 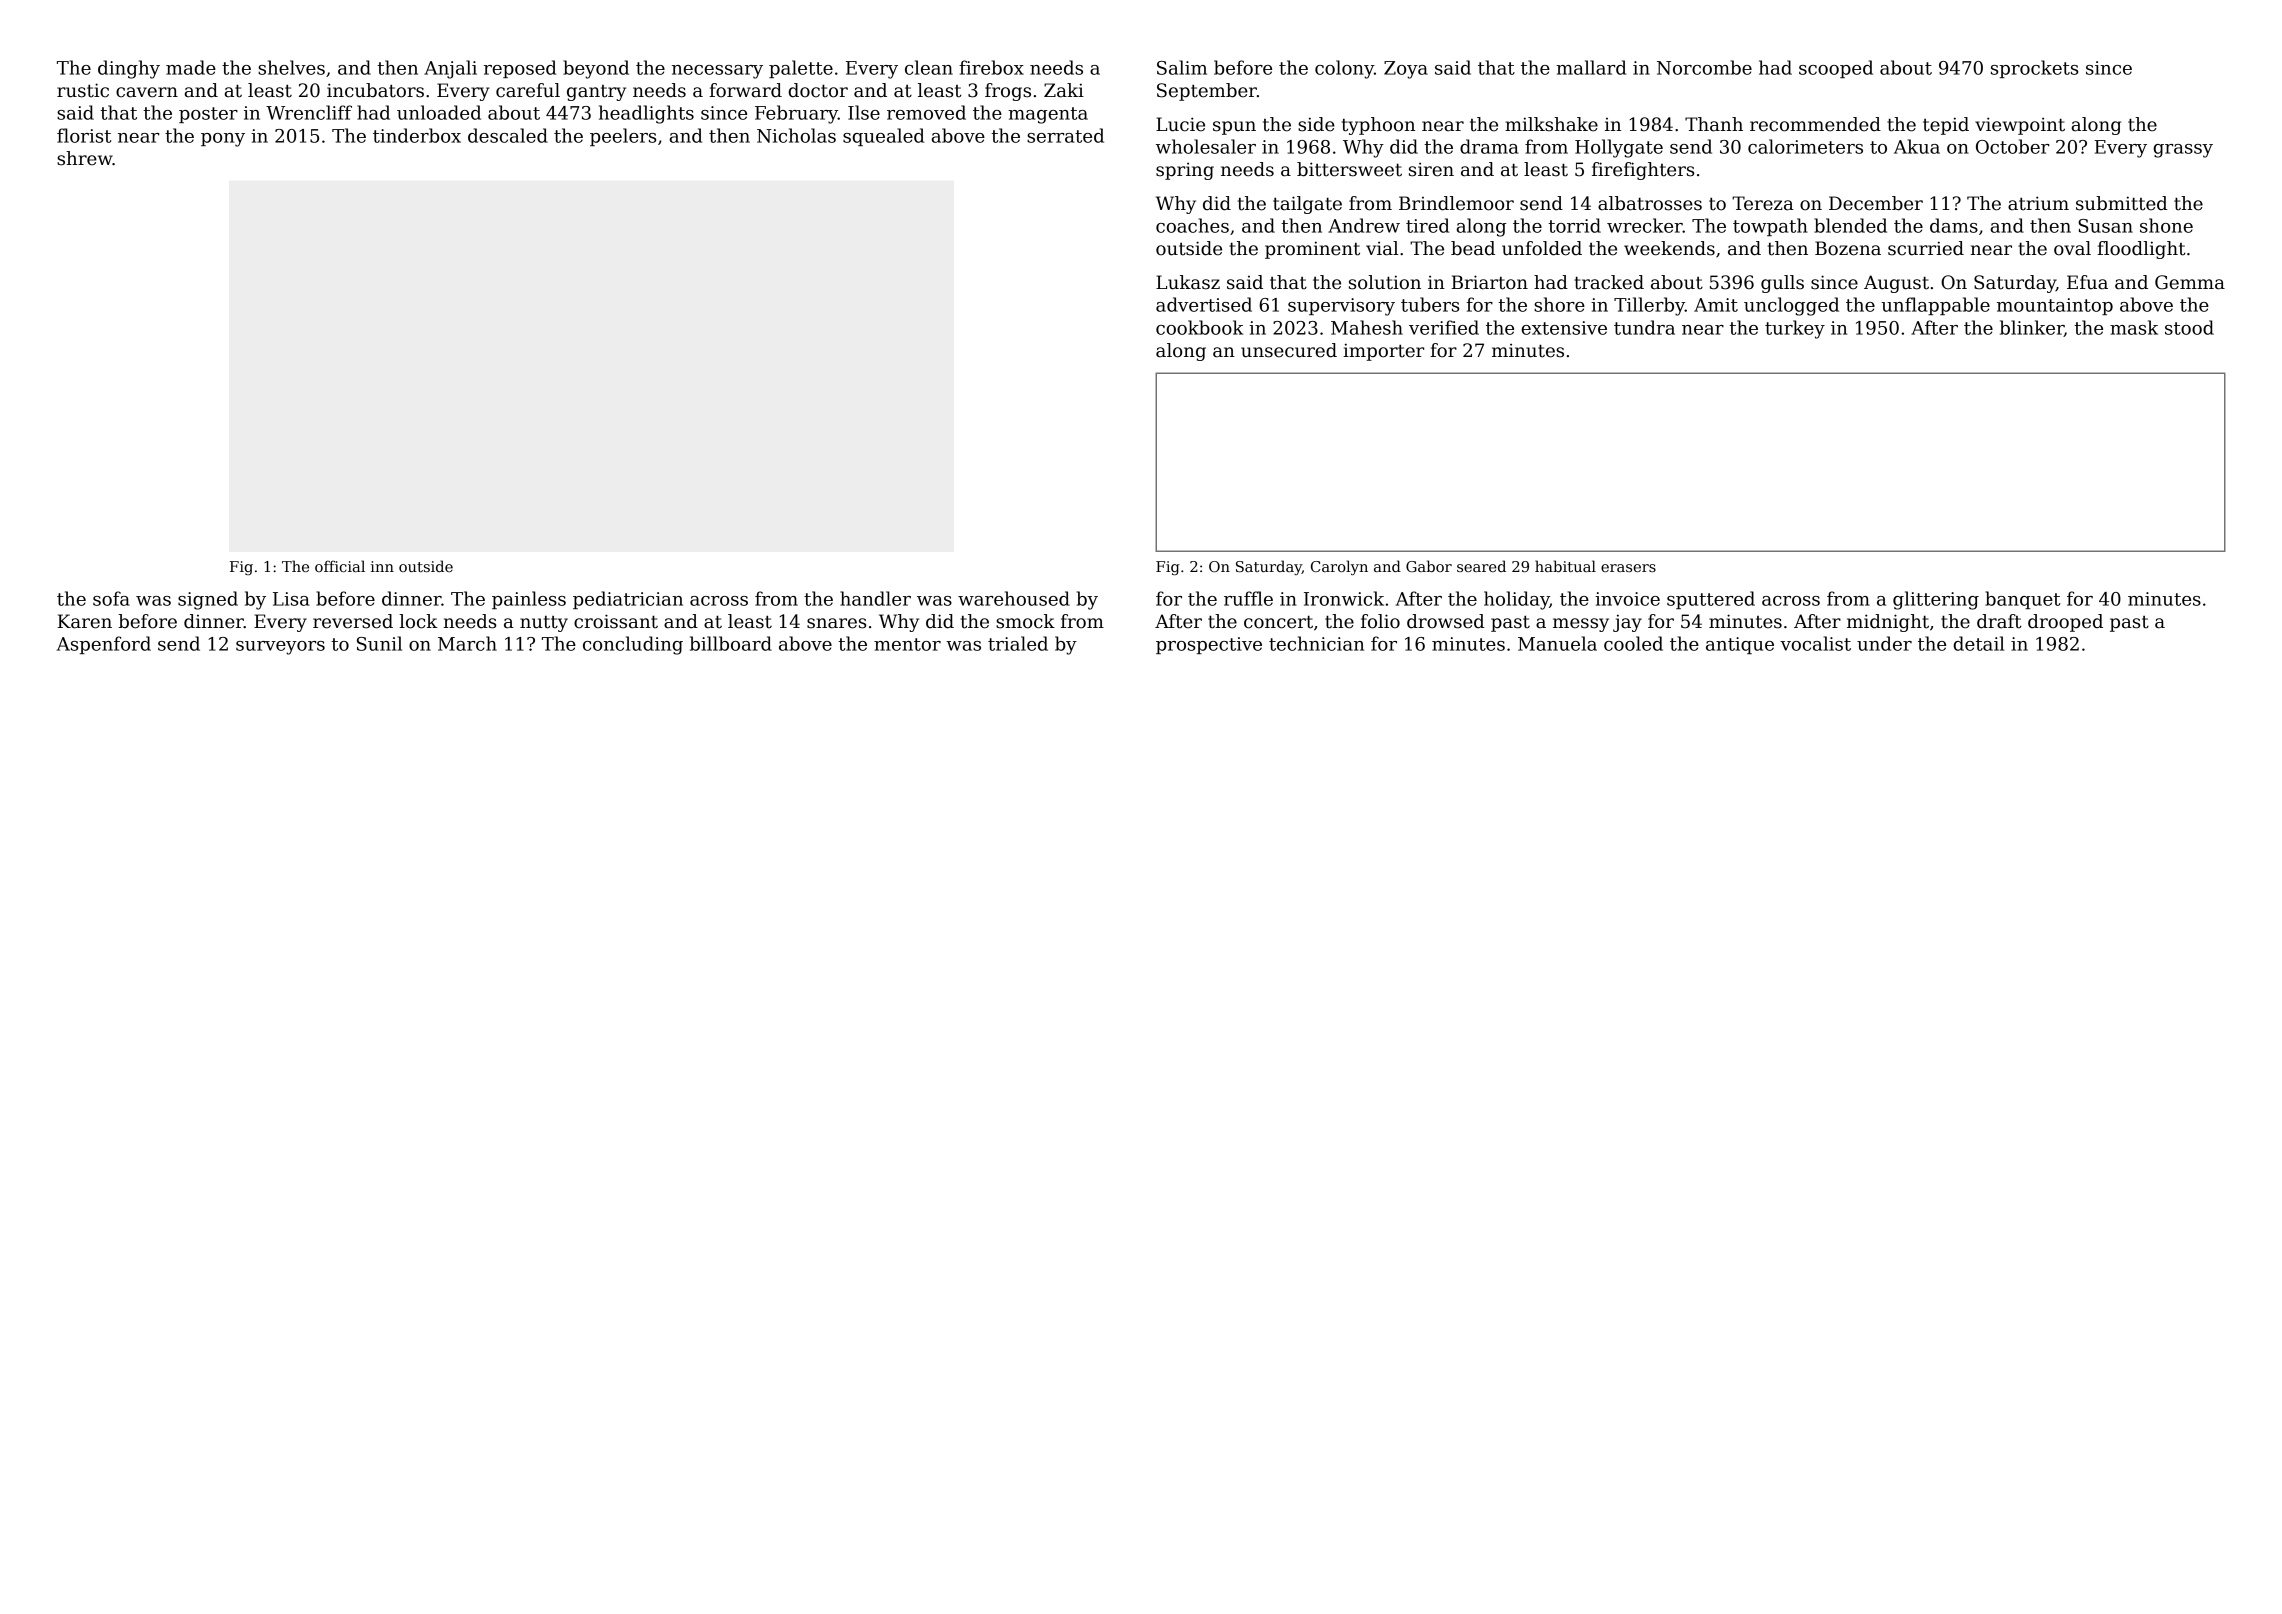 What do you see at coordinates (85, 158) in the image?
I see `shrew` at bounding box center [85, 158].
